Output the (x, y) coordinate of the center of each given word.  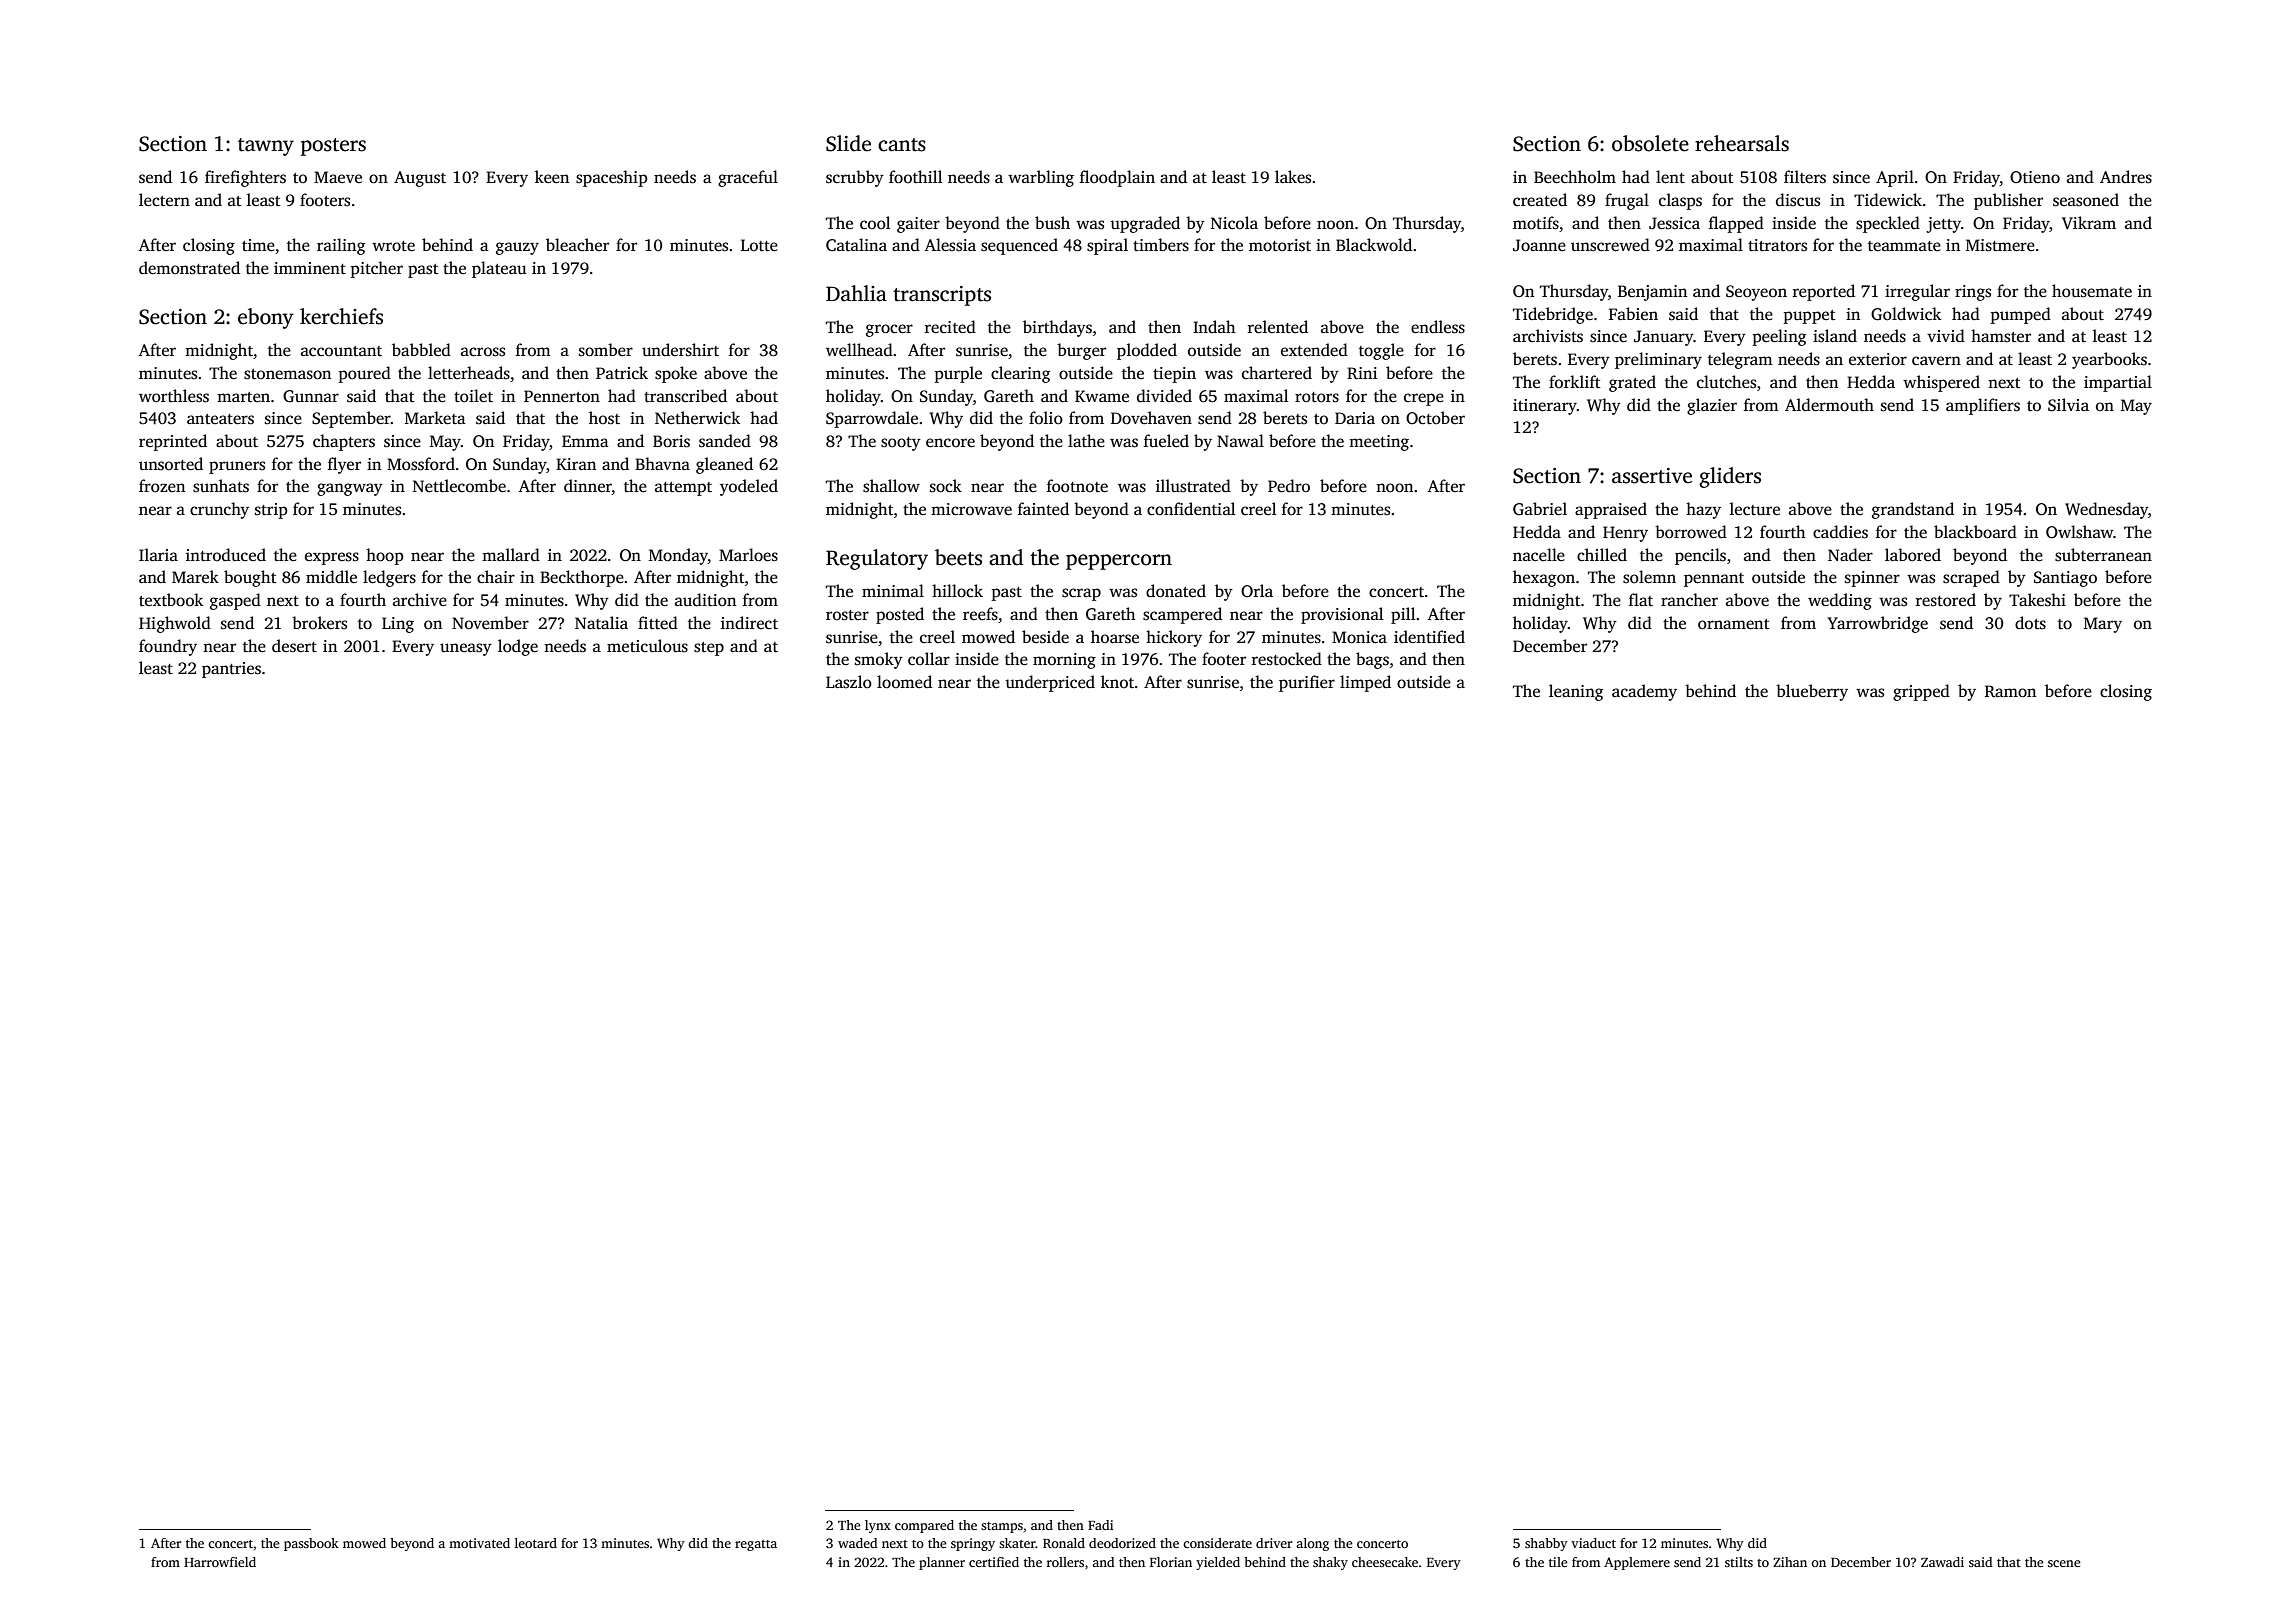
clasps (1680, 201)
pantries (231, 670)
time (258, 245)
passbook (311, 1544)
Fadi (1100, 1525)
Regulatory (877, 559)
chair (496, 577)
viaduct (1593, 1543)
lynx (878, 1526)
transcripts (942, 296)
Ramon (2010, 691)
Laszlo (849, 682)
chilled (1602, 555)
